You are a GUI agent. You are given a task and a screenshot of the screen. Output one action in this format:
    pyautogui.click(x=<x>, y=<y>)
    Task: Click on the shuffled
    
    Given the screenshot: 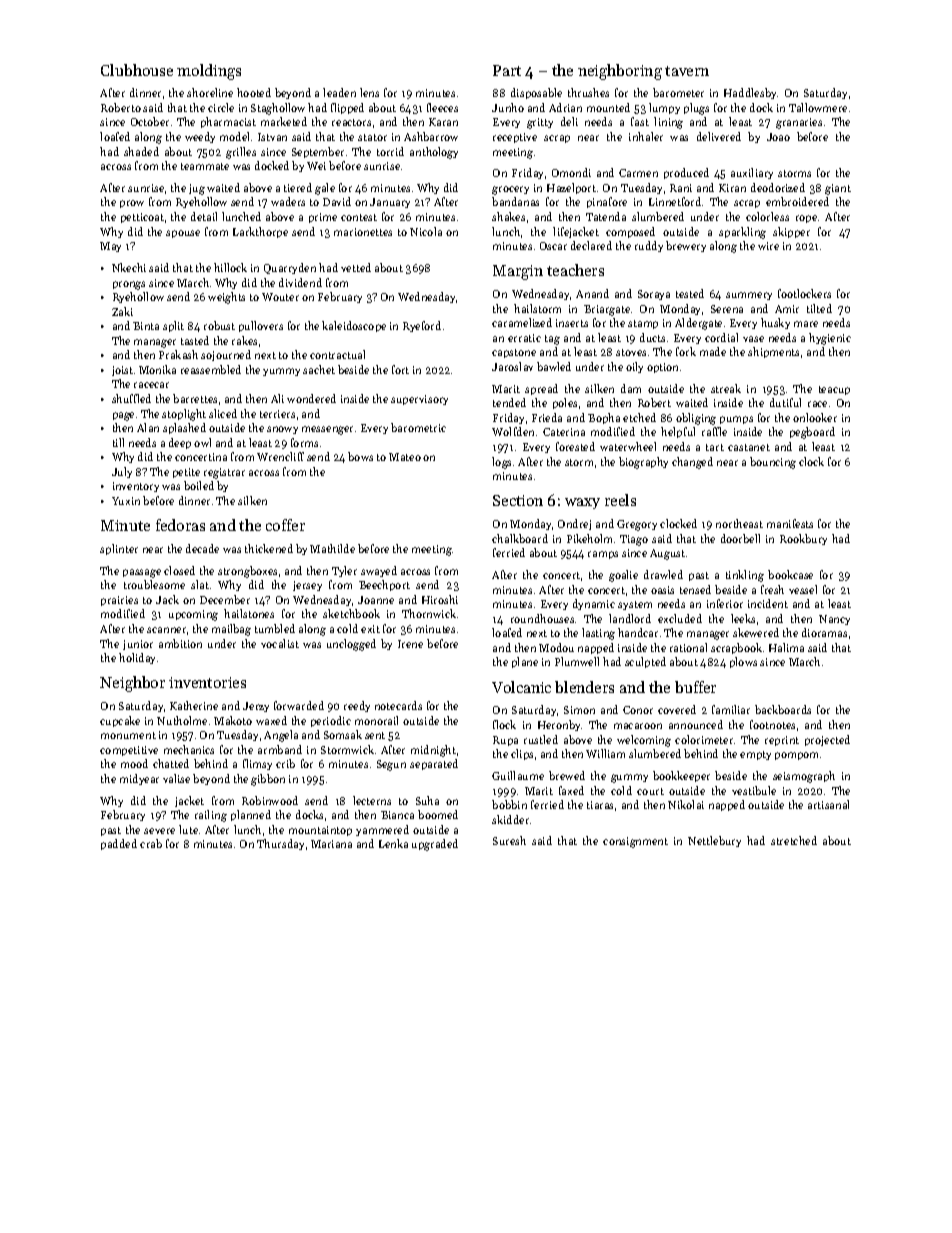 What is the action you would take?
    pyautogui.click(x=131, y=398)
